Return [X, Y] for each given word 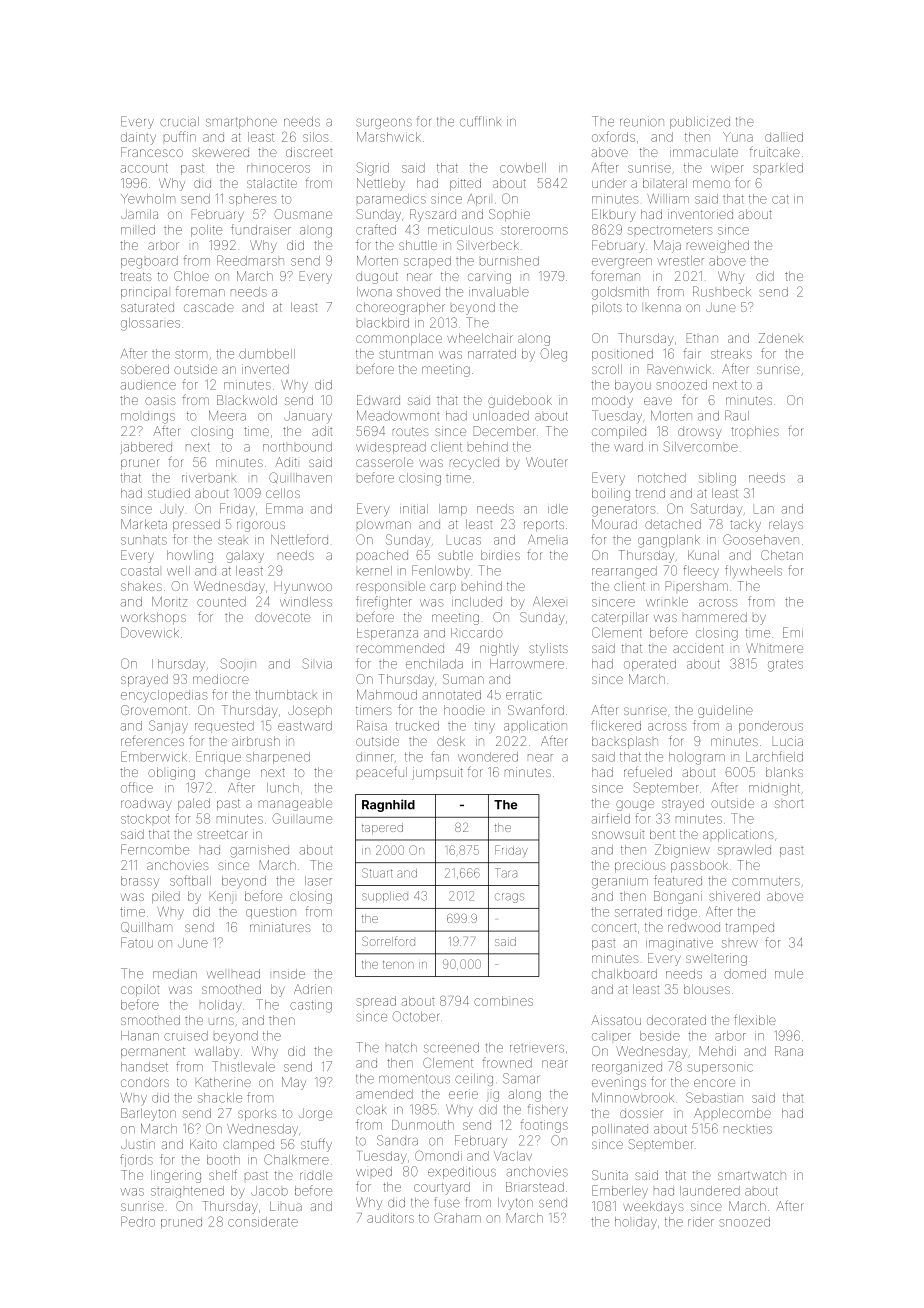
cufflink [480, 121]
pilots [607, 308]
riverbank [209, 479]
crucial [179, 122]
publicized [700, 122]
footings [544, 1126]
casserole [384, 462]
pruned [181, 1224]
